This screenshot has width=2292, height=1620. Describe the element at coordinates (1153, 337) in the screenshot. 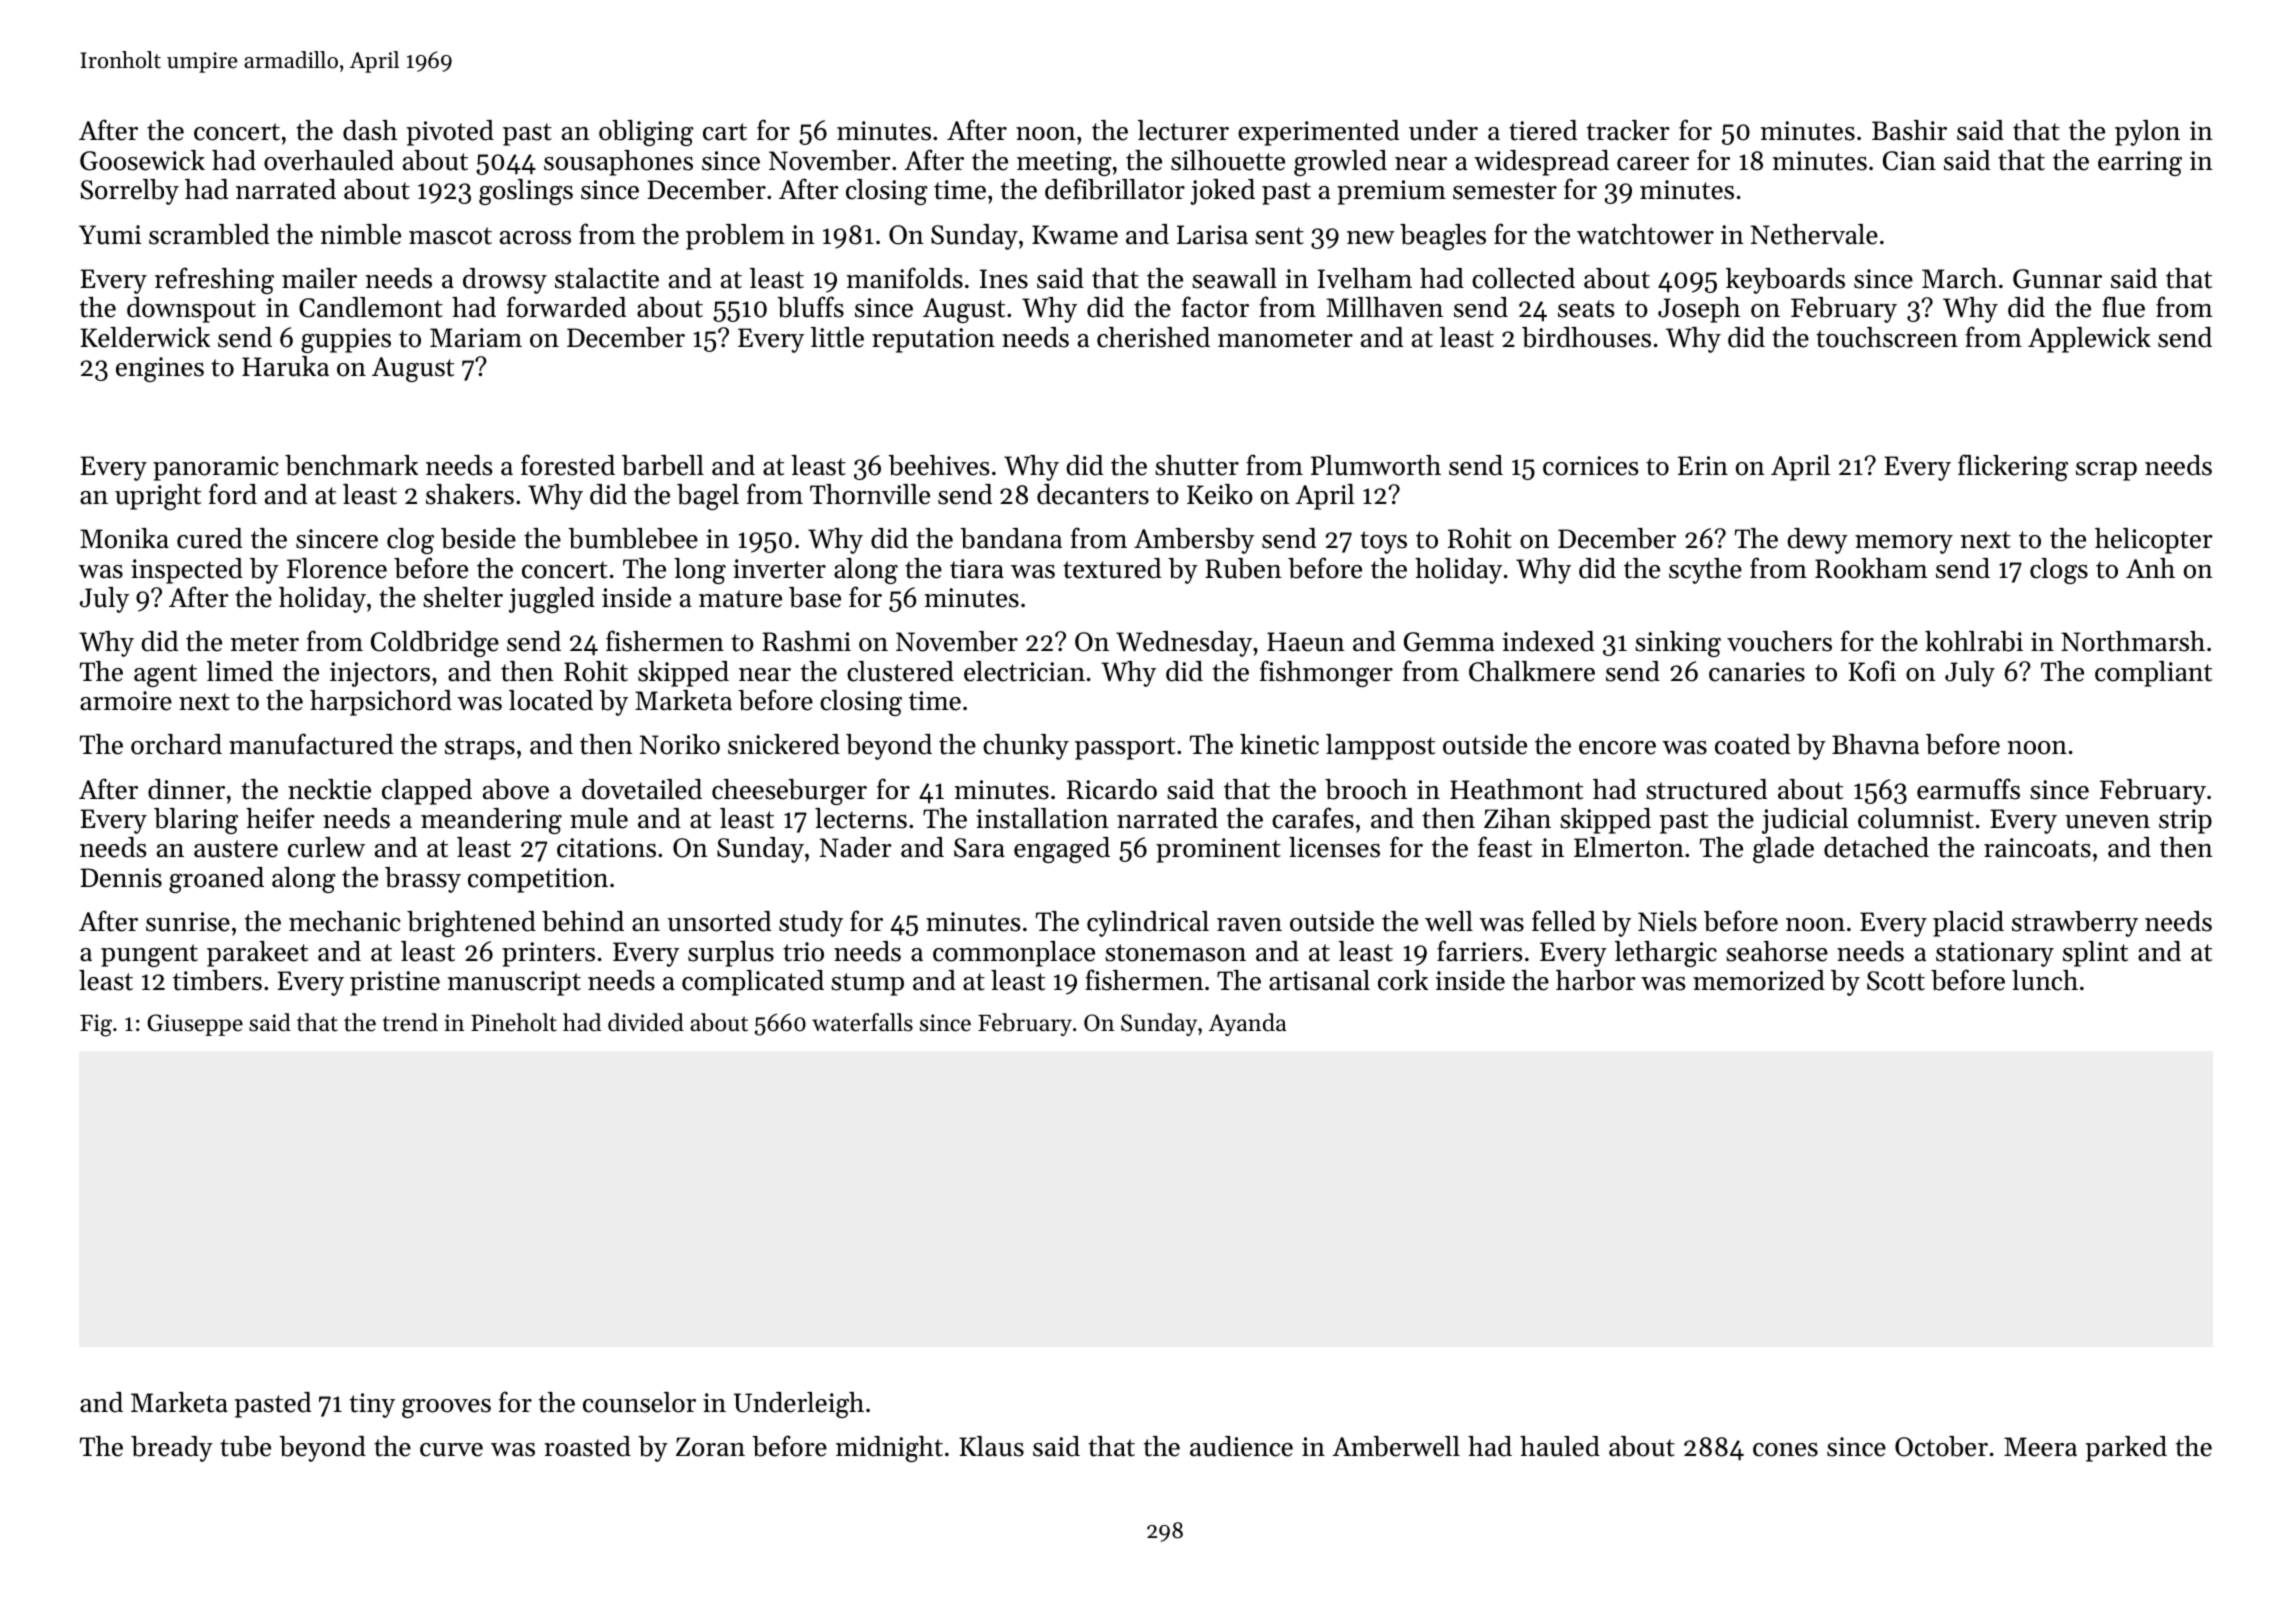

I see `cherished` at that location.
